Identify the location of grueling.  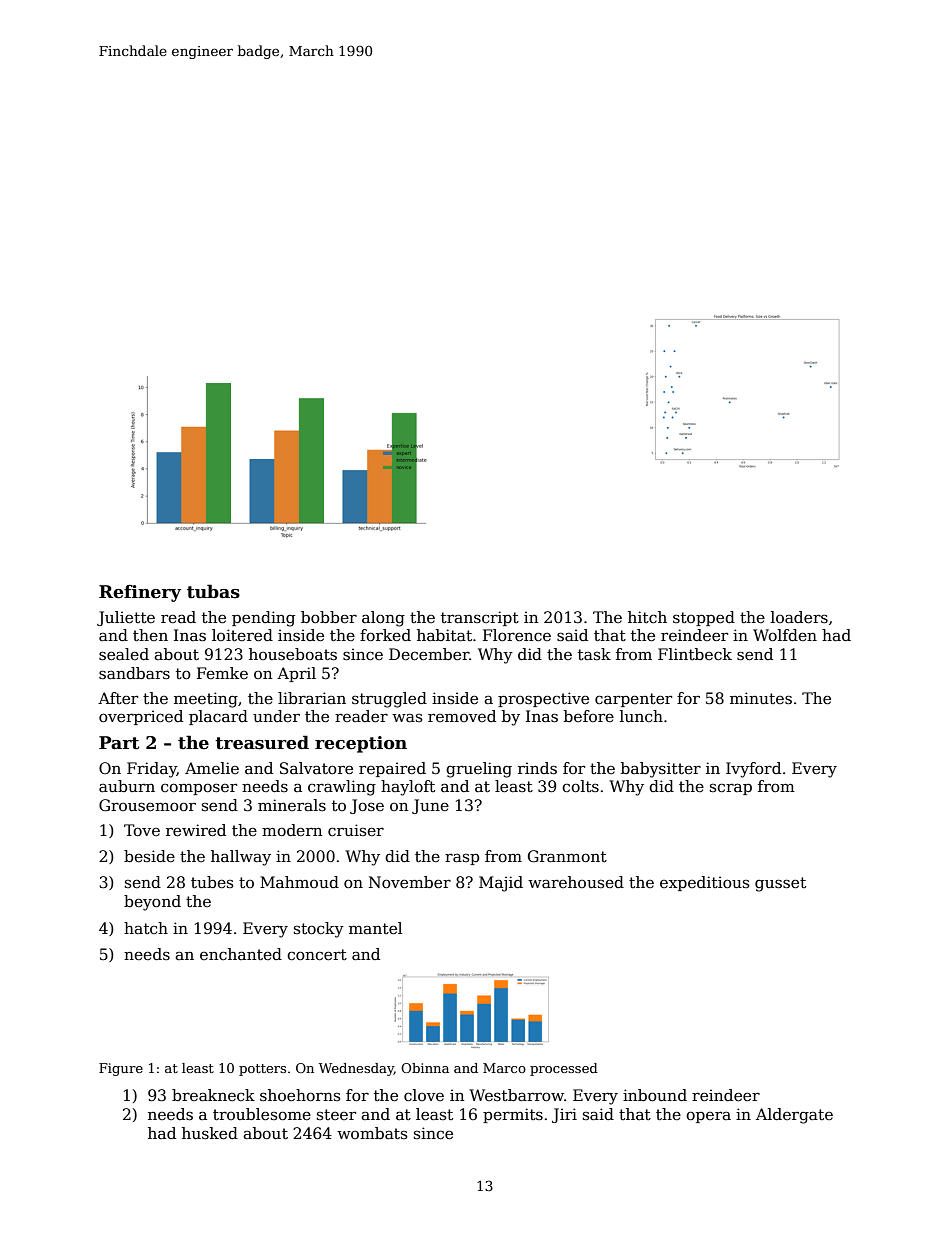
(479, 770).
